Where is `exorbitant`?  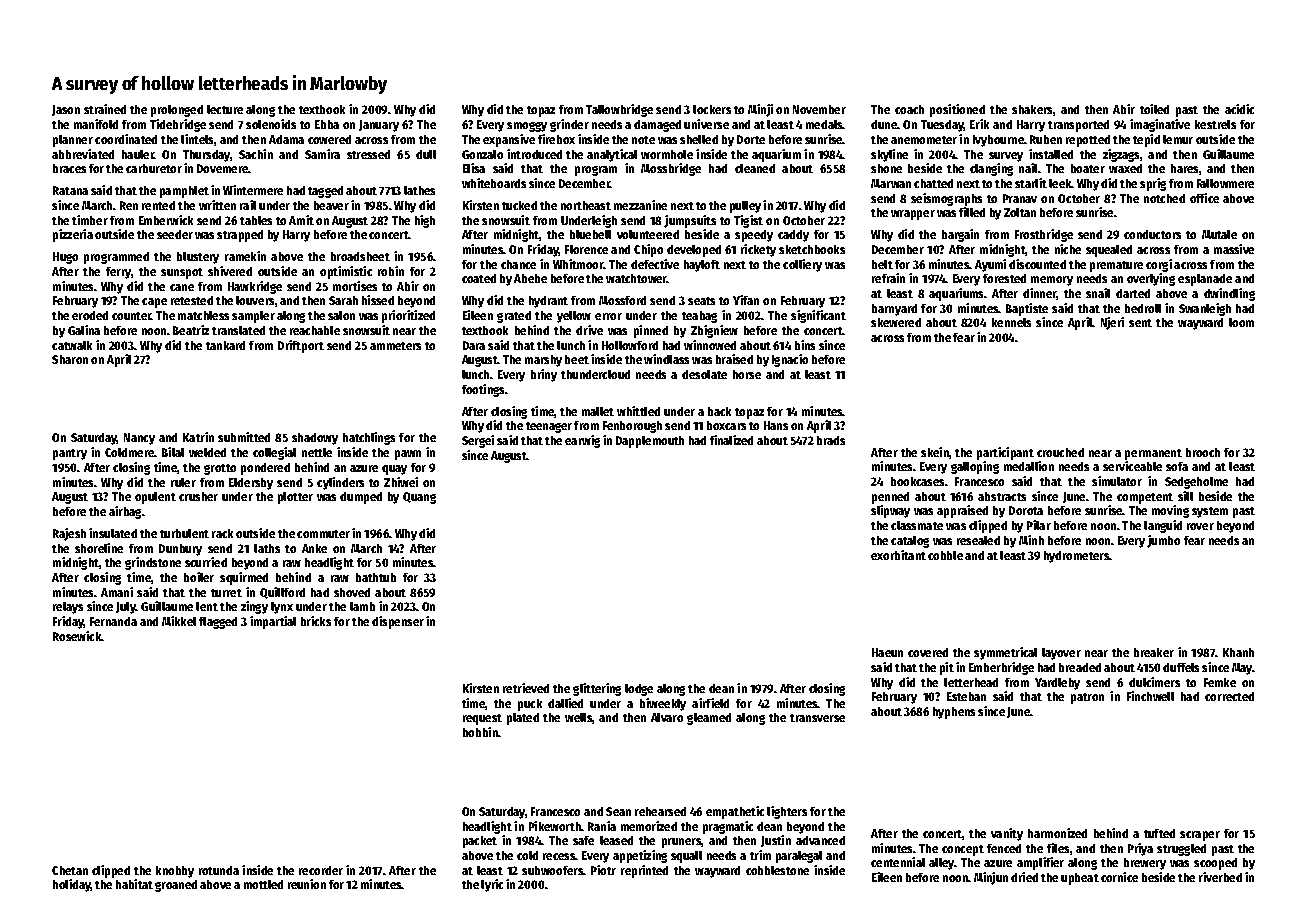 exorbitant is located at coordinates (898, 555).
